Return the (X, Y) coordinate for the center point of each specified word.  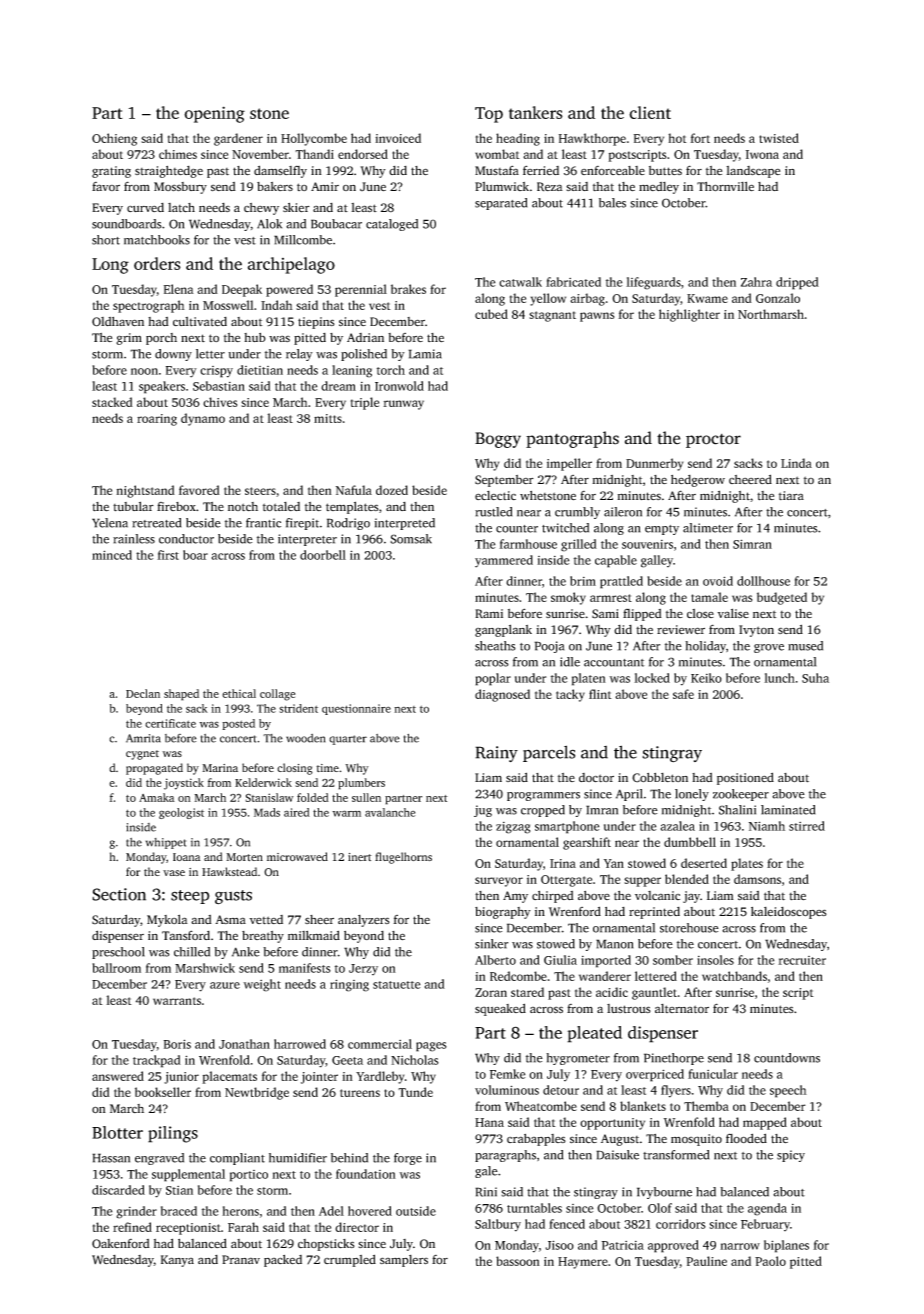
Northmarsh (771, 314)
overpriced (655, 1075)
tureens (360, 1093)
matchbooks (157, 240)
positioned (745, 778)
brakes (408, 289)
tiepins (316, 323)
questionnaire (356, 709)
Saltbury (498, 1225)
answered (118, 1076)
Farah (243, 1227)
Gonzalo (778, 298)
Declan (143, 693)
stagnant (552, 316)
